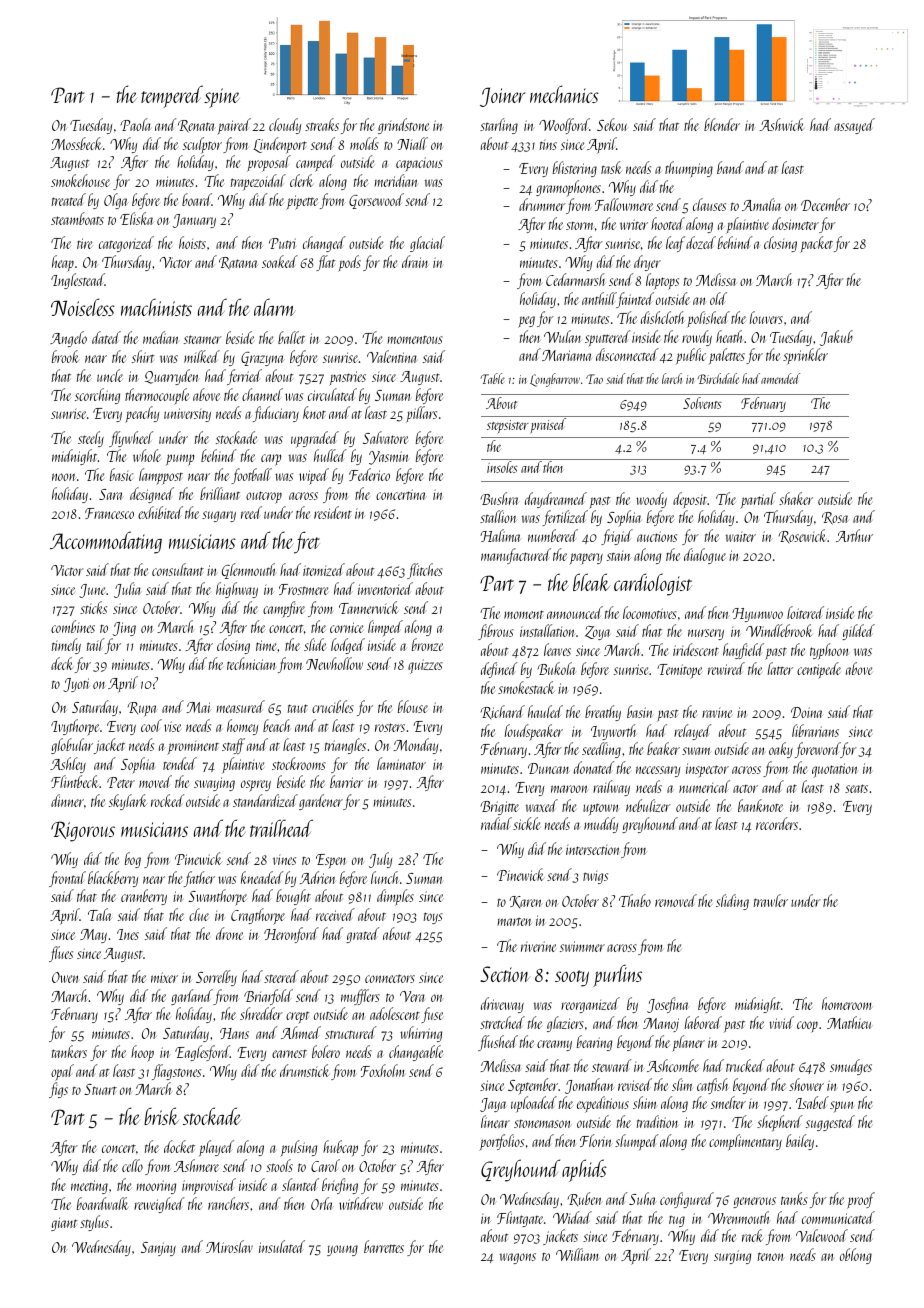 This document has height=1308, width=924. What do you see at coordinates (538, 946) in the document?
I see `riverine` at bounding box center [538, 946].
